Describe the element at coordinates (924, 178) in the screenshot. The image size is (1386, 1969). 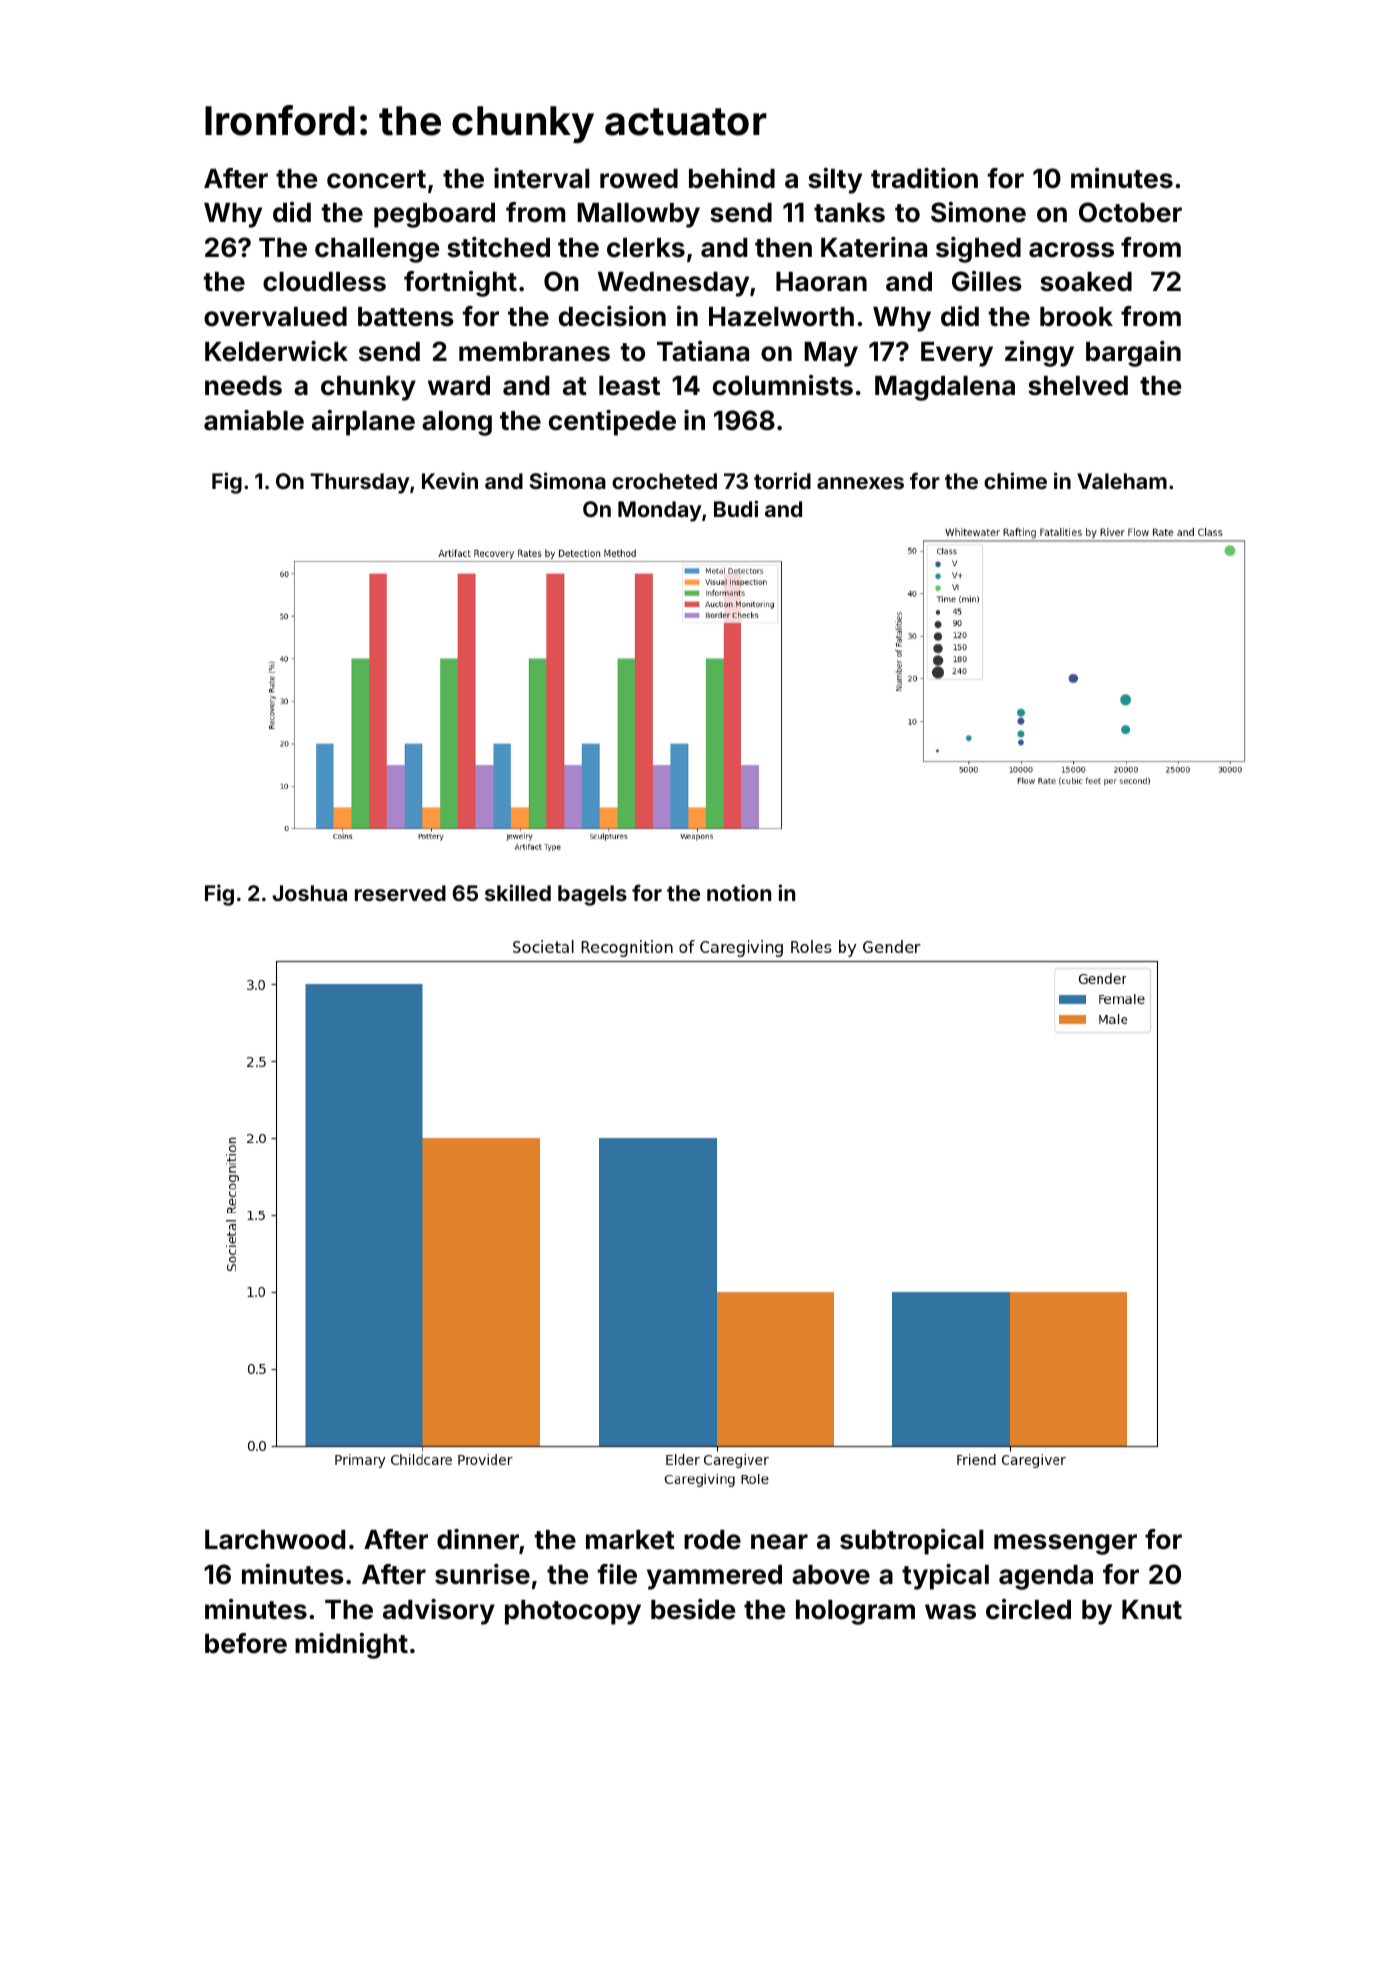
I see `tradition` at that location.
